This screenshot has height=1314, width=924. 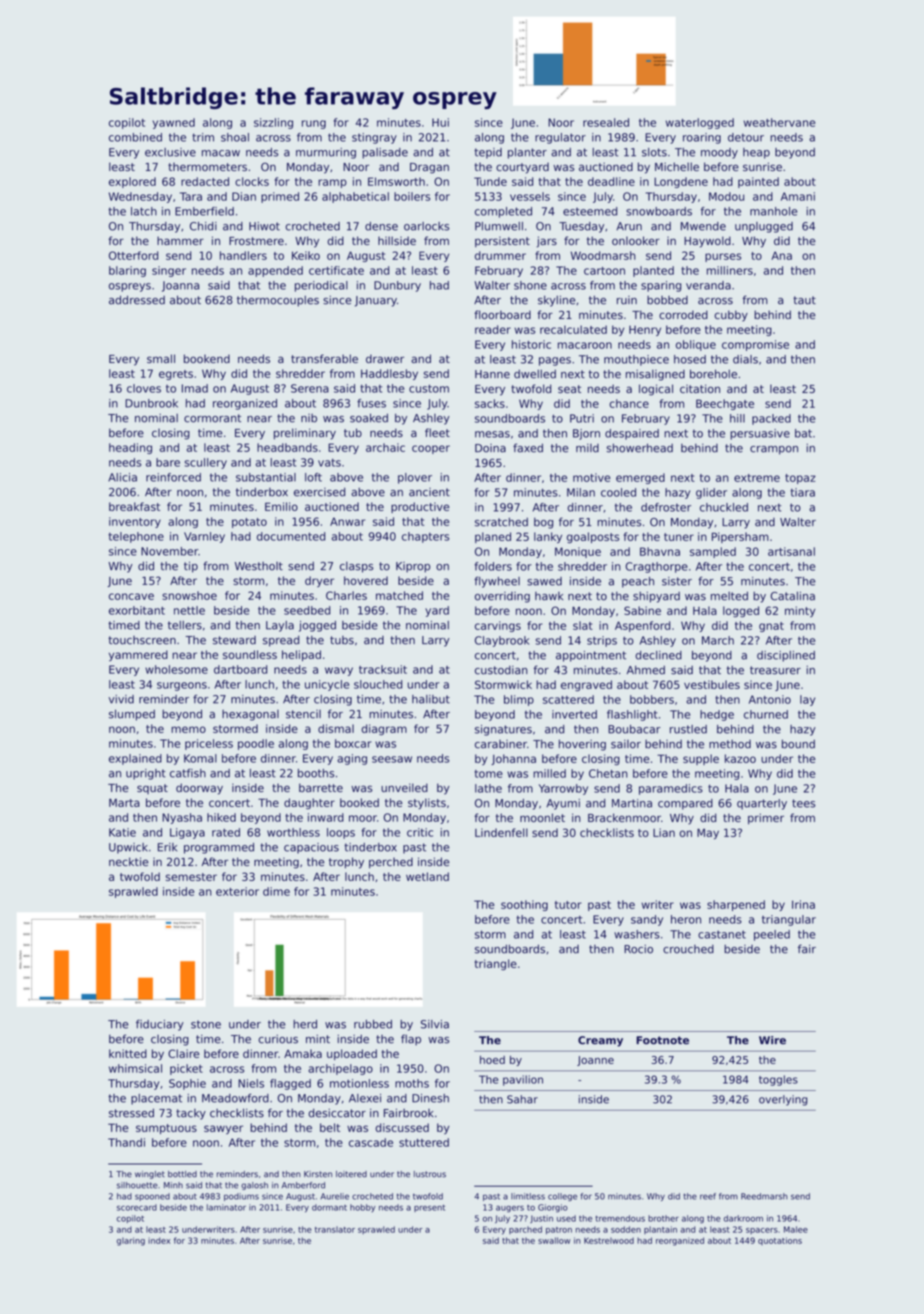 I want to click on Hui, so click(x=440, y=122).
